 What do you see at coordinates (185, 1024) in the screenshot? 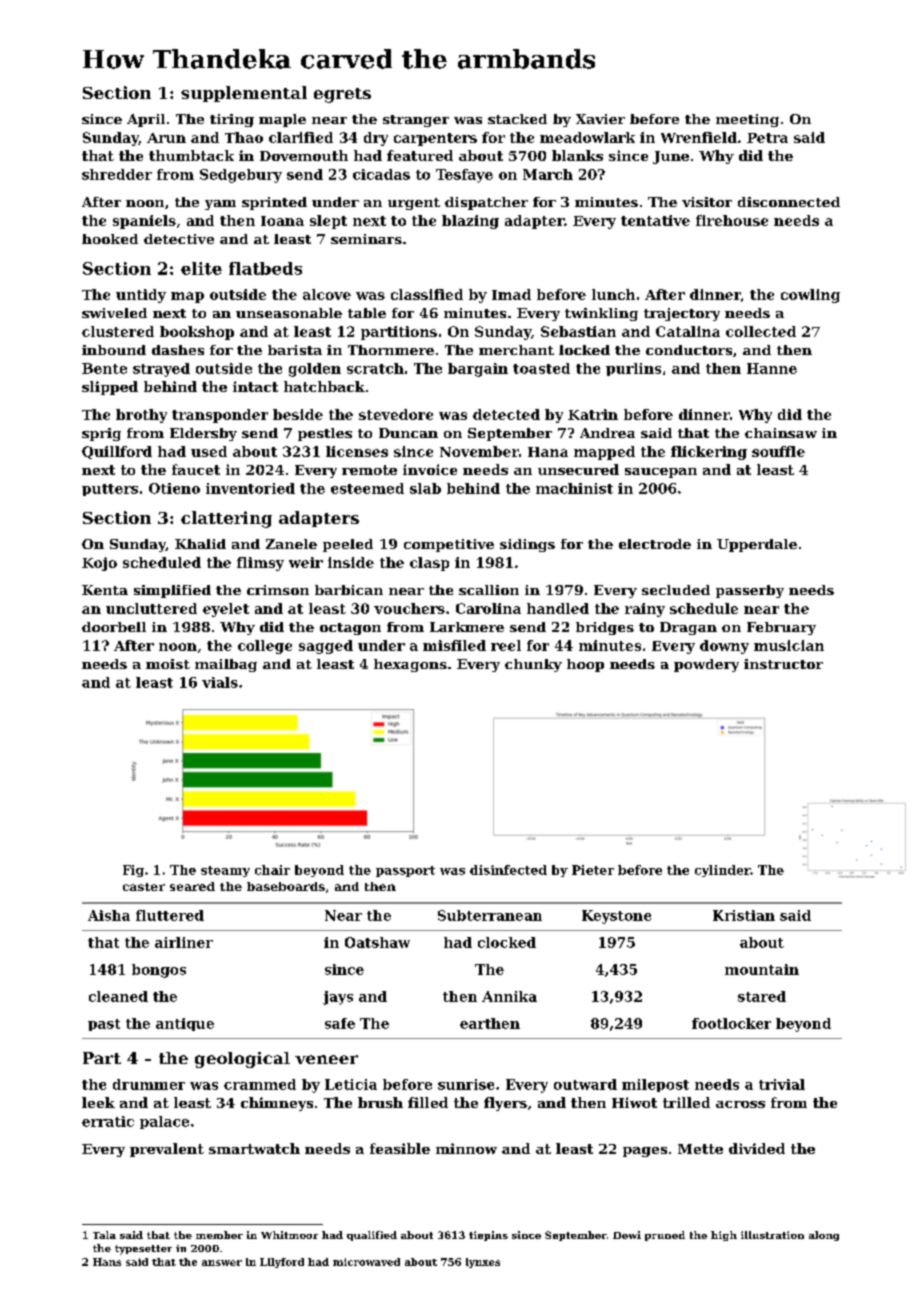
I see `antique` at bounding box center [185, 1024].
